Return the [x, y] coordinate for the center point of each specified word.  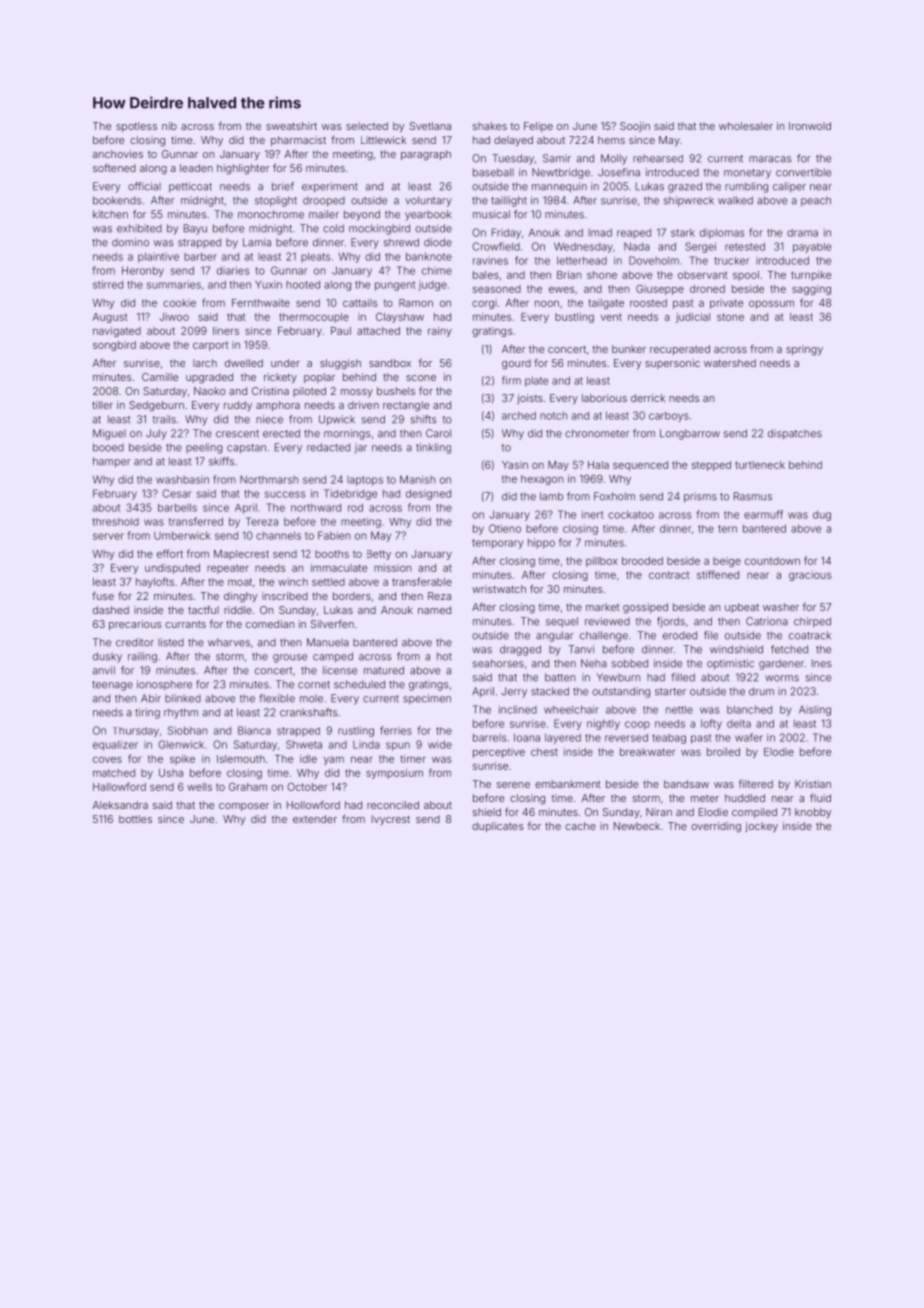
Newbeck [637, 826]
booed [108, 447]
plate [536, 381]
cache [580, 826]
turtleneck [760, 465]
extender [315, 819]
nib [169, 126]
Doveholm [654, 260]
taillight [509, 201]
